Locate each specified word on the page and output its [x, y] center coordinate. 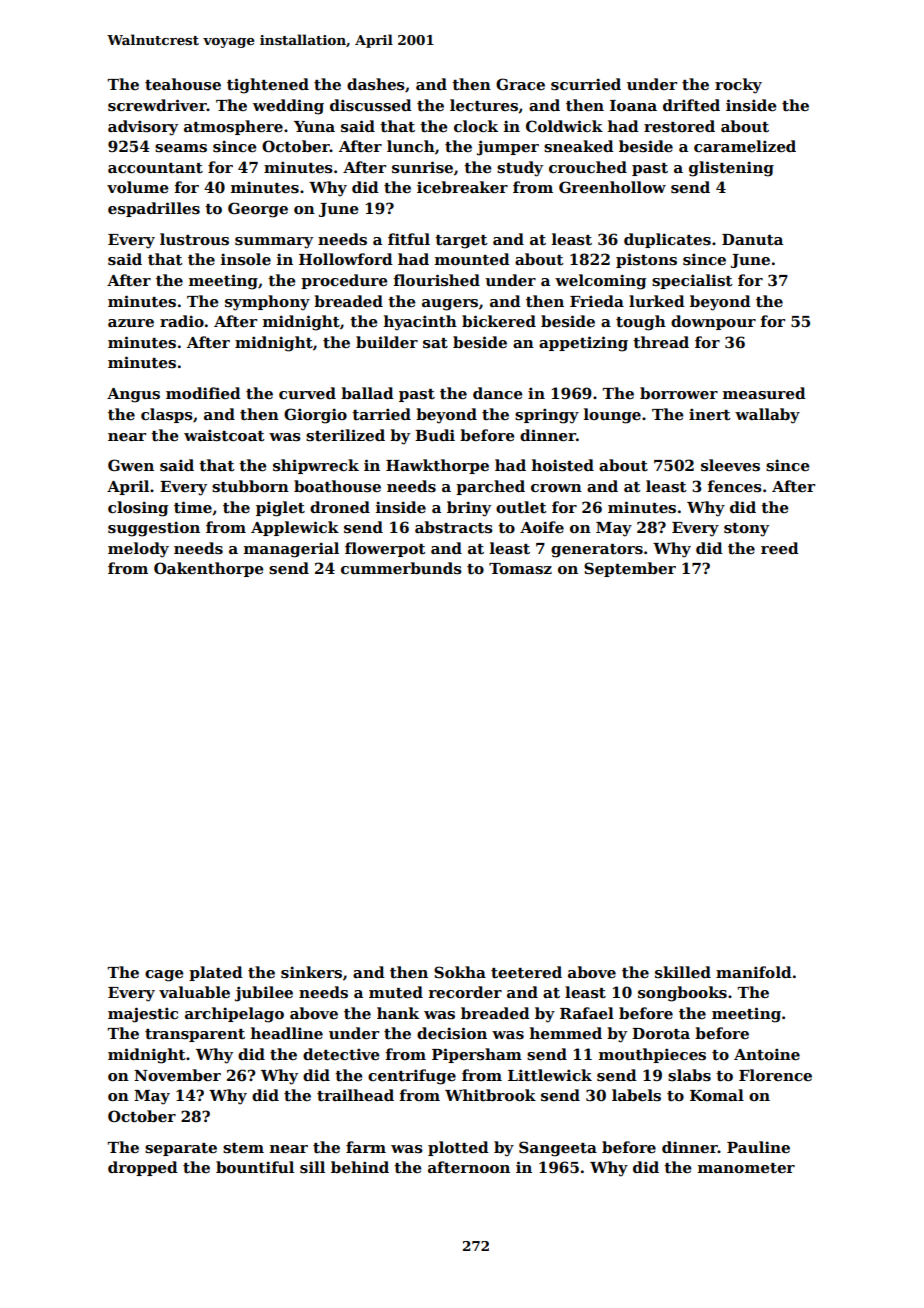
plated [216, 973]
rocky [738, 86]
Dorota [661, 1034]
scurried [586, 84]
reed [780, 548]
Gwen [131, 465]
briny [469, 509]
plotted [458, 1148]
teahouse [183, 84]
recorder [465, 992]
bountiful [255, 1167]
